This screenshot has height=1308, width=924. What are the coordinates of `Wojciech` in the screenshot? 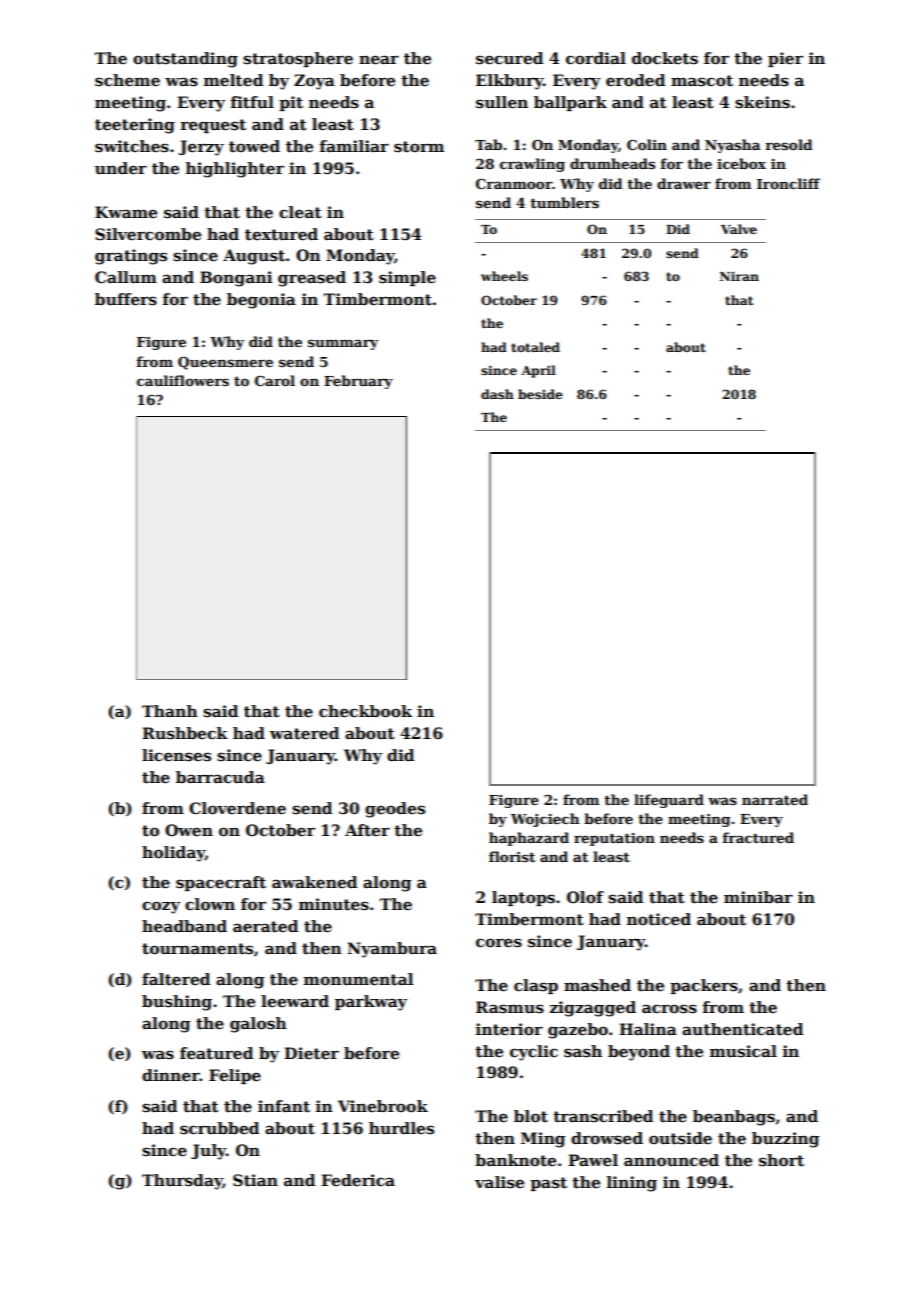 It's located at (545, 820).
